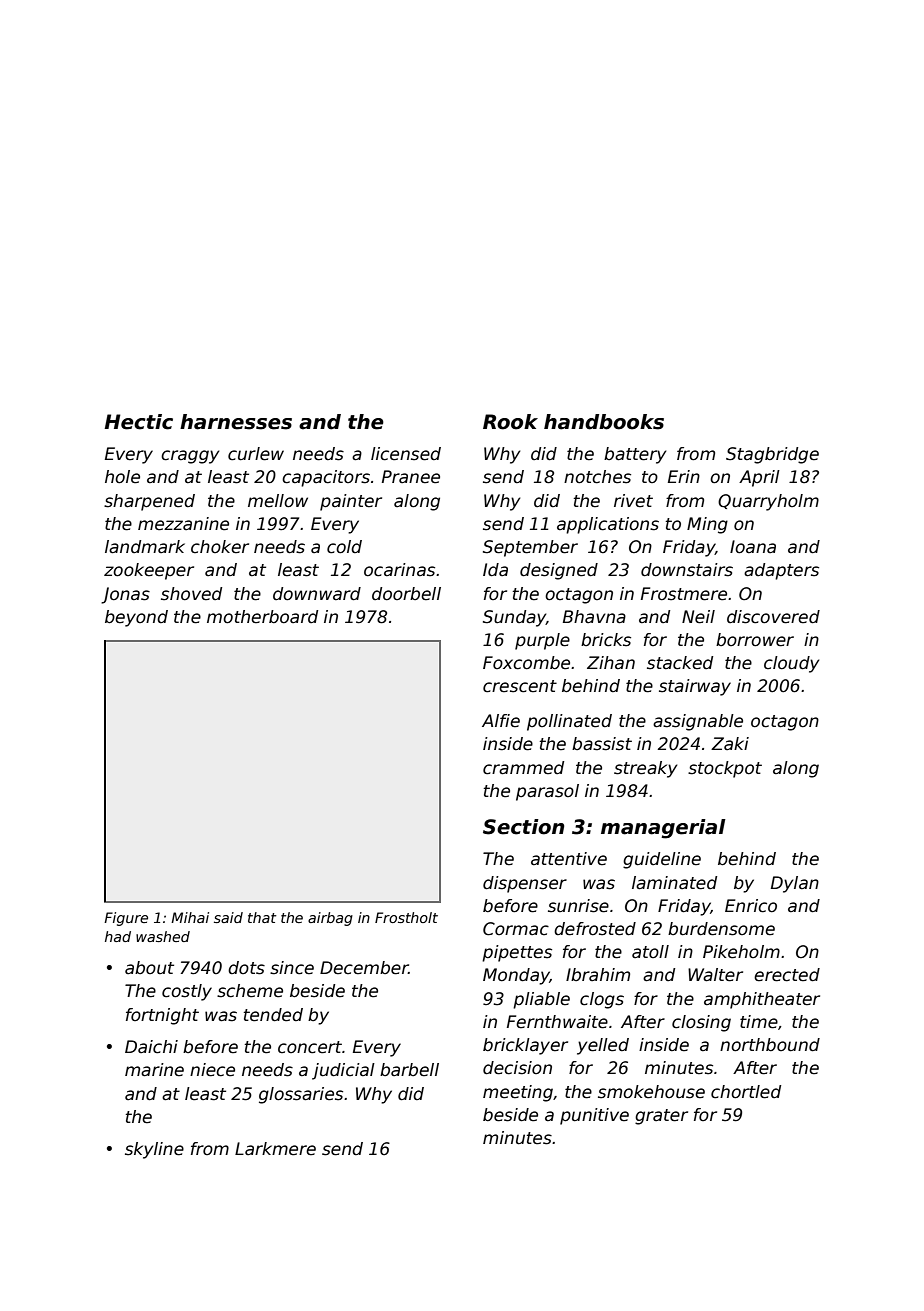  Describe the element at coordinates (228, 917) in the screenshot. I see `said` at that location.
